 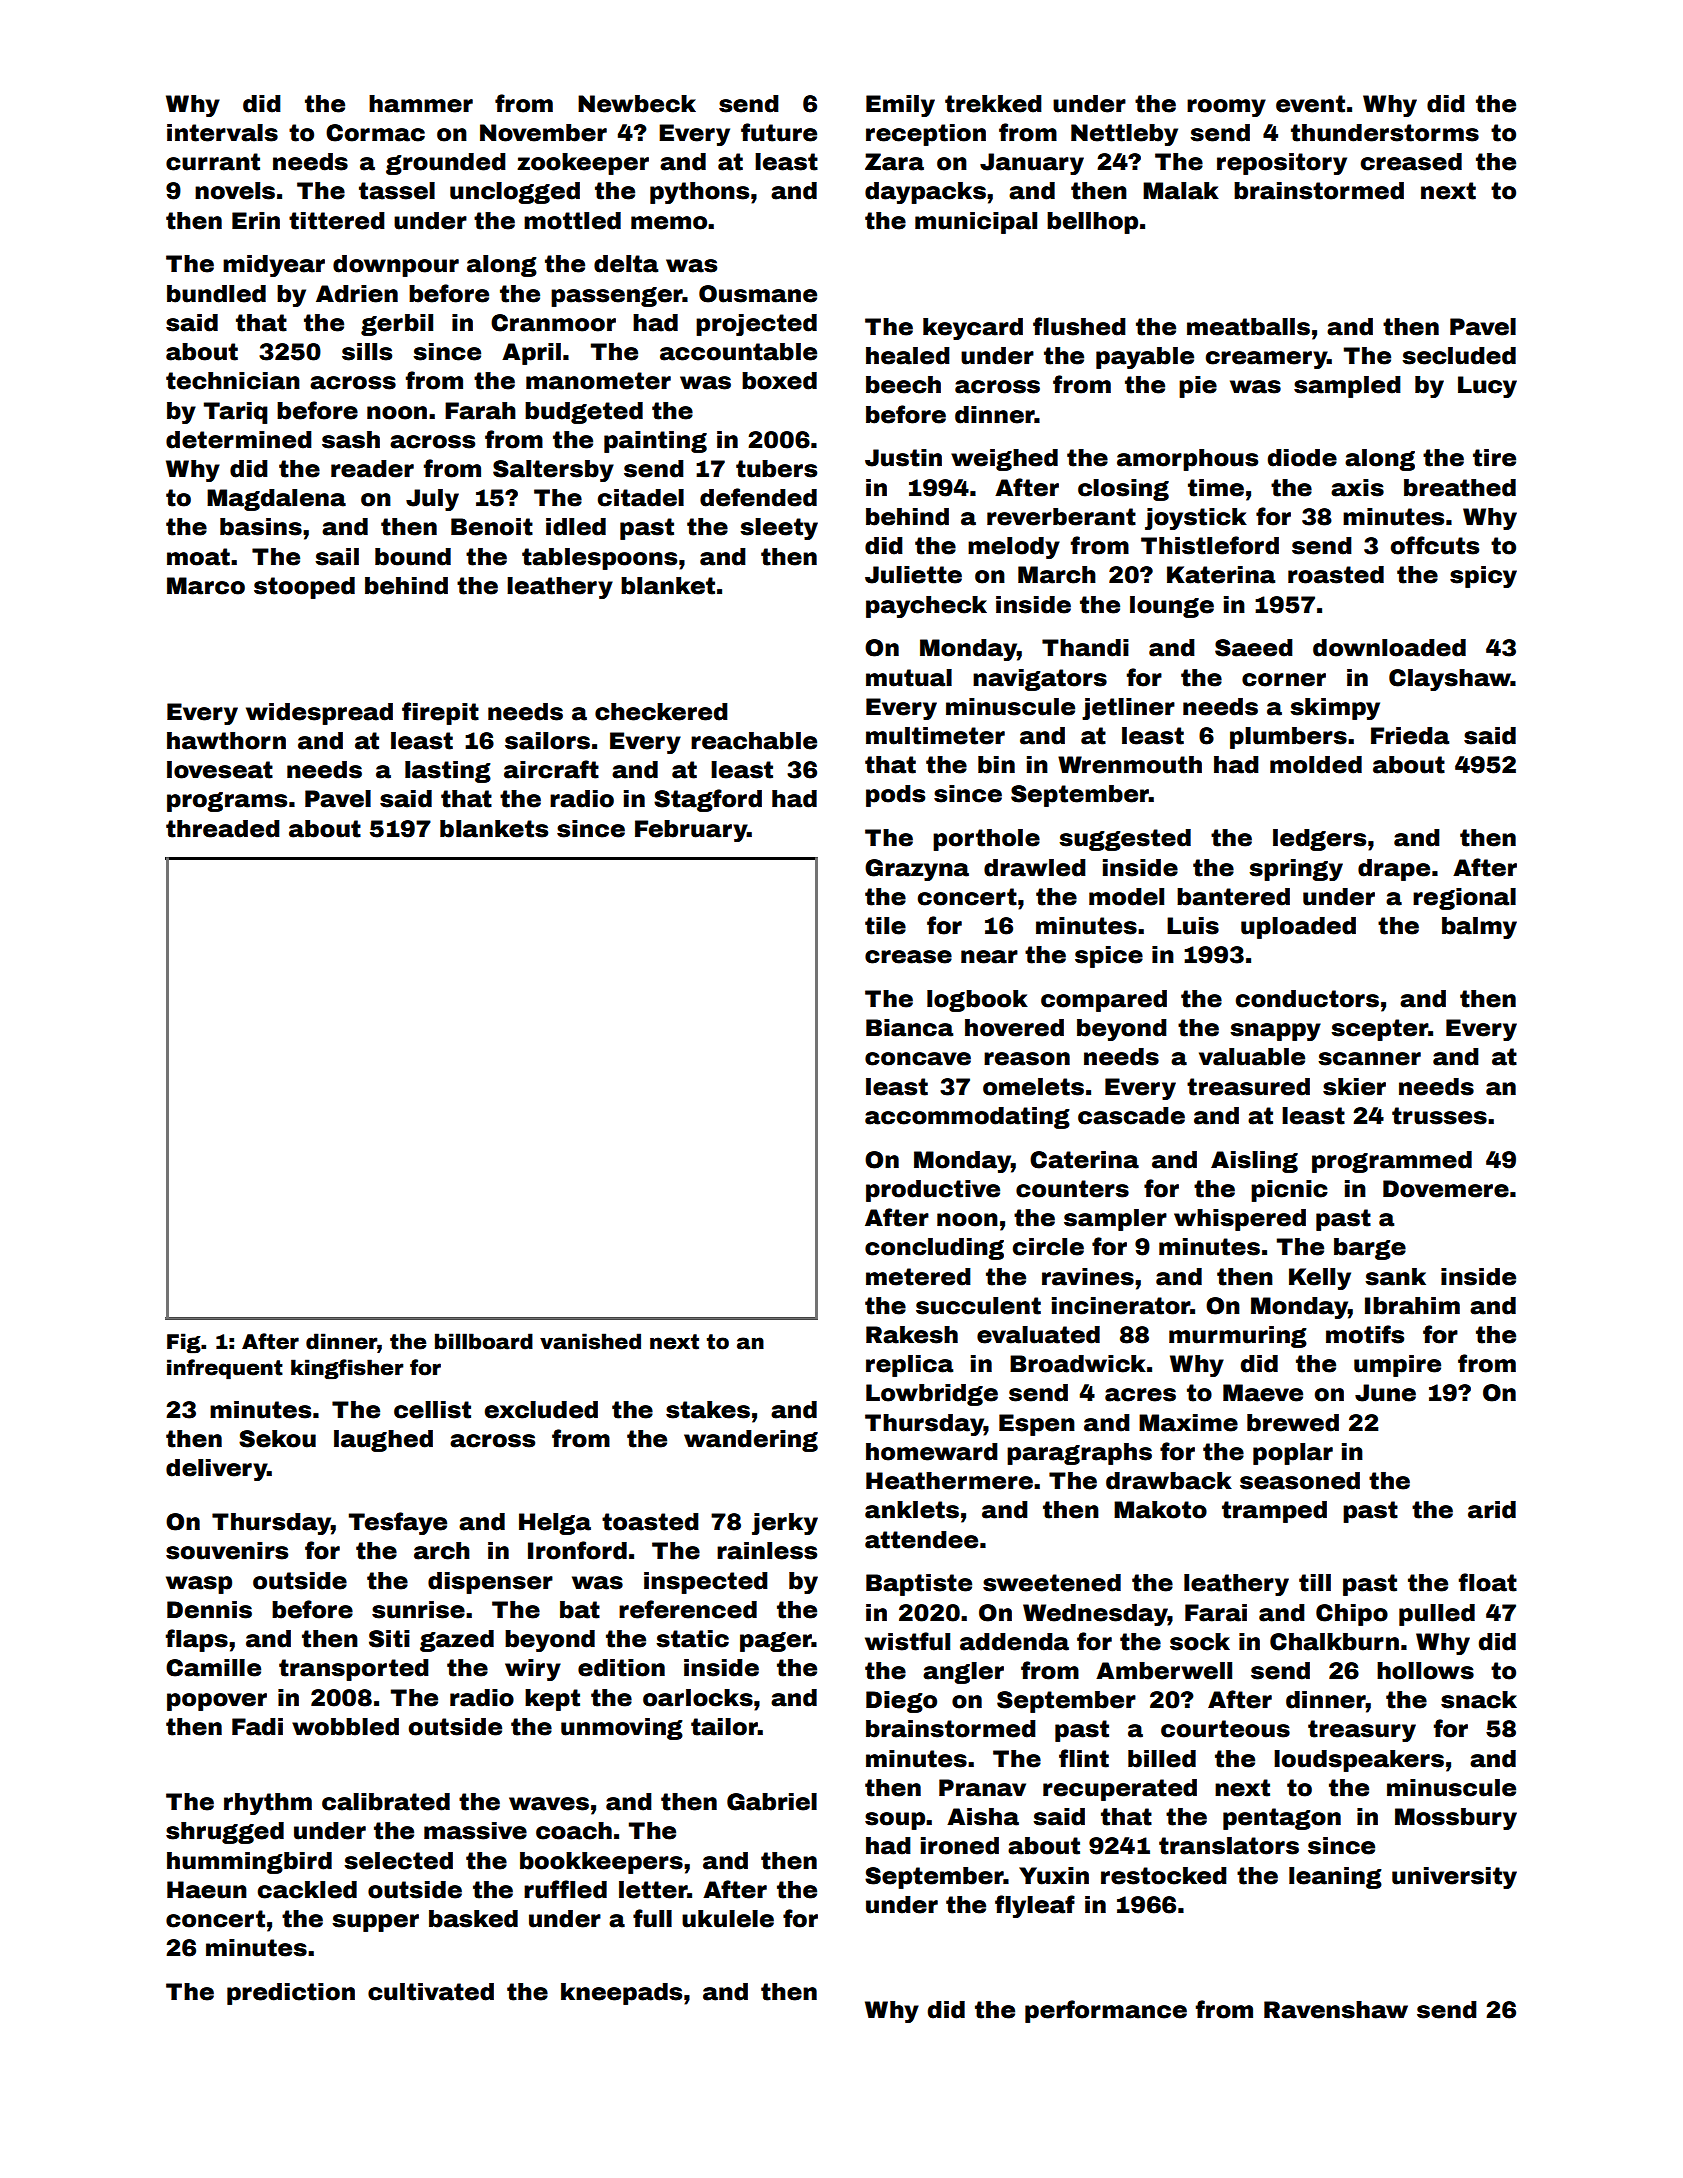 What do you see at coordinates (1240, 1220) in the image?
I see `whispered` at bounding box center [1240, 1220].
